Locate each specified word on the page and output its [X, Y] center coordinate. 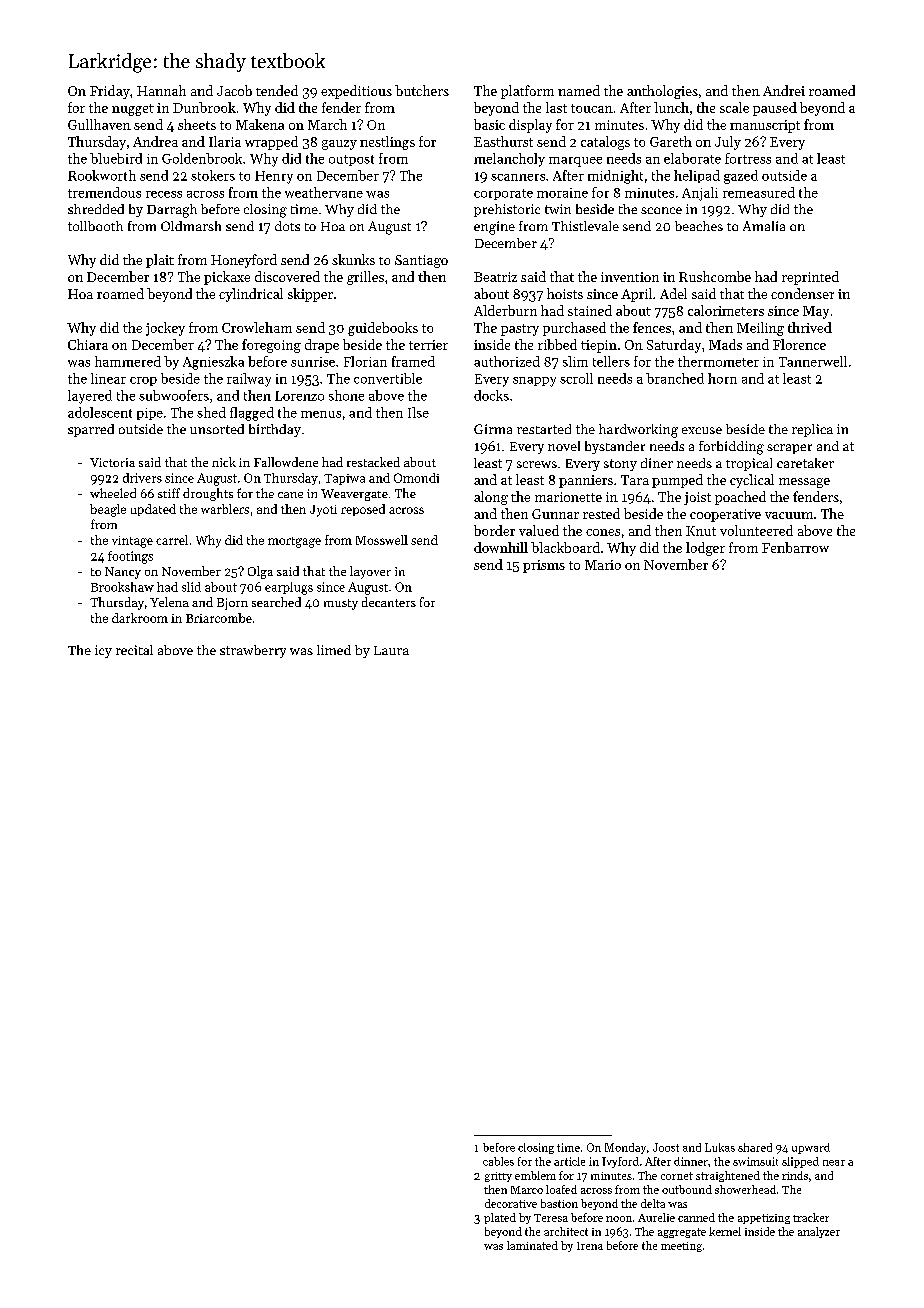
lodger [705, 549]
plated [500, 1218]
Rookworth [102, 175]
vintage [132, 542]
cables [498, 1161]
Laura [391, 650]
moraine [562, 193]
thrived [810, 327]
